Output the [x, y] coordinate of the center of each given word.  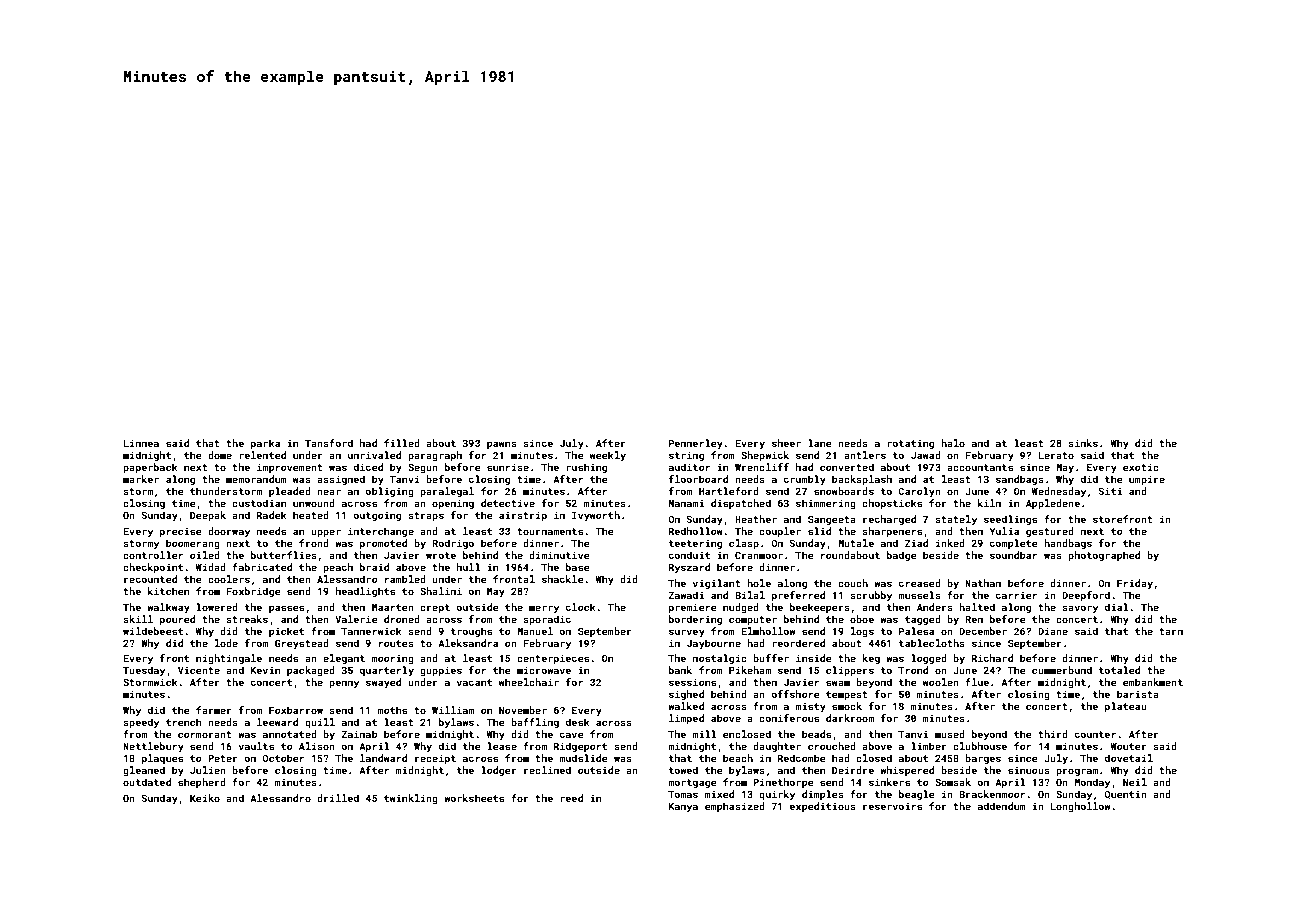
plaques [162, 759]
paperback [150, 468]
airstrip [523, 516]
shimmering [826, 504]
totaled [1119, 670]
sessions [692, 682]
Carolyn [919, 492]
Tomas [683, 794]
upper [326, 533]
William [453, 710]
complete [1013, 544]
